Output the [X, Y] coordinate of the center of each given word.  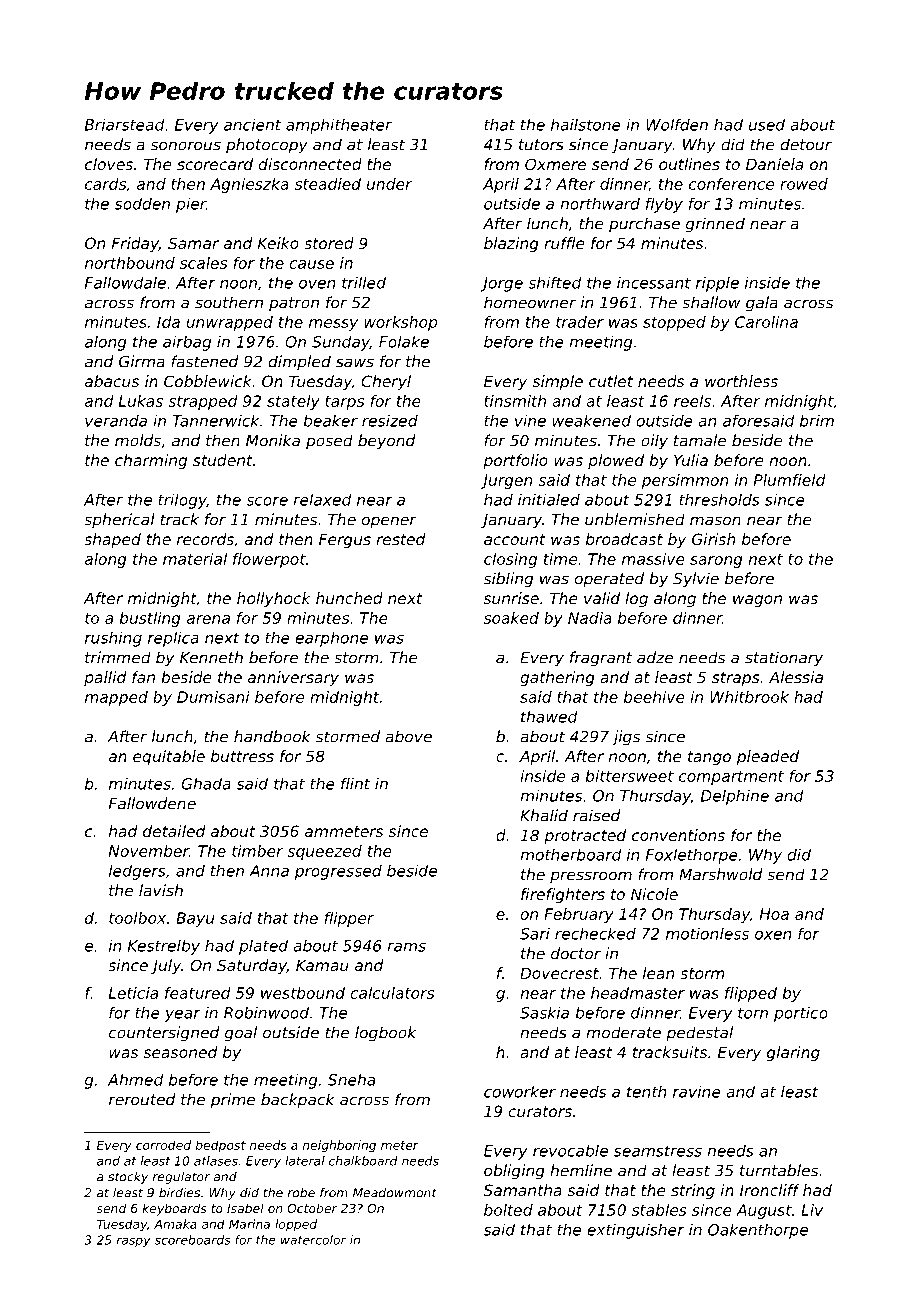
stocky [128, 1178]
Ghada [206, 784]
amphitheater [339, 126]
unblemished [635, 519]
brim [817, 421]
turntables [779, 1170]
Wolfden [677, 125]
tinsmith [515, 401]
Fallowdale [125, 282]
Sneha [351, 1080]
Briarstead [125, 125]
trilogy [182, 501]
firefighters [563, 895]
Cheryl [386, 382]
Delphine [735, 797]
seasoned [181, 1052]
